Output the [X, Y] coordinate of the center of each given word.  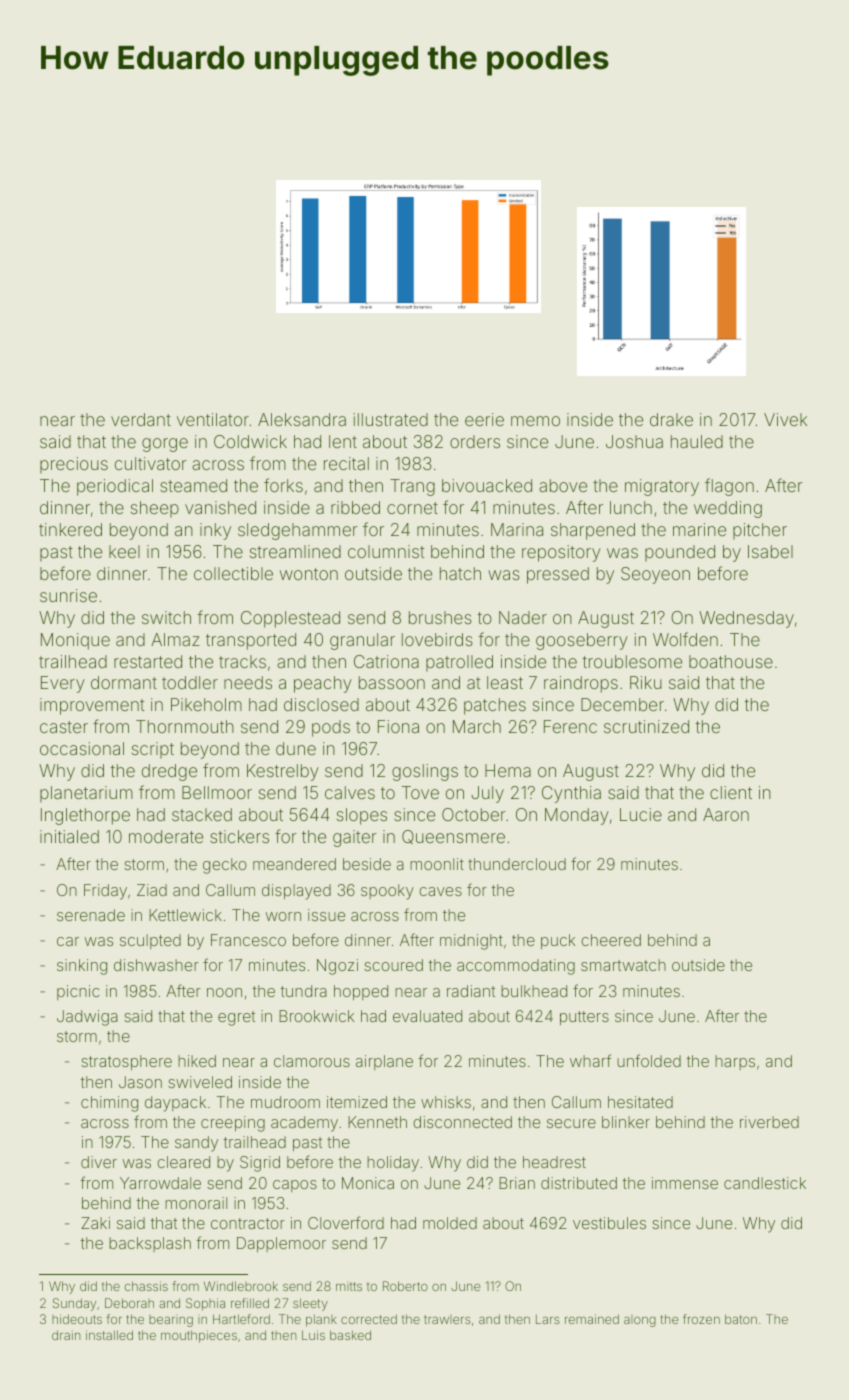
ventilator [213, 419]
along [640, 1321]
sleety [310, 1304]
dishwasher [156, 965]
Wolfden [685, 639]
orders [475, 441]
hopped [361, 992]
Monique [75, 641]
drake [671, 419]
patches [495, 706]
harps [735, 1062]
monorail [196, 1203]
